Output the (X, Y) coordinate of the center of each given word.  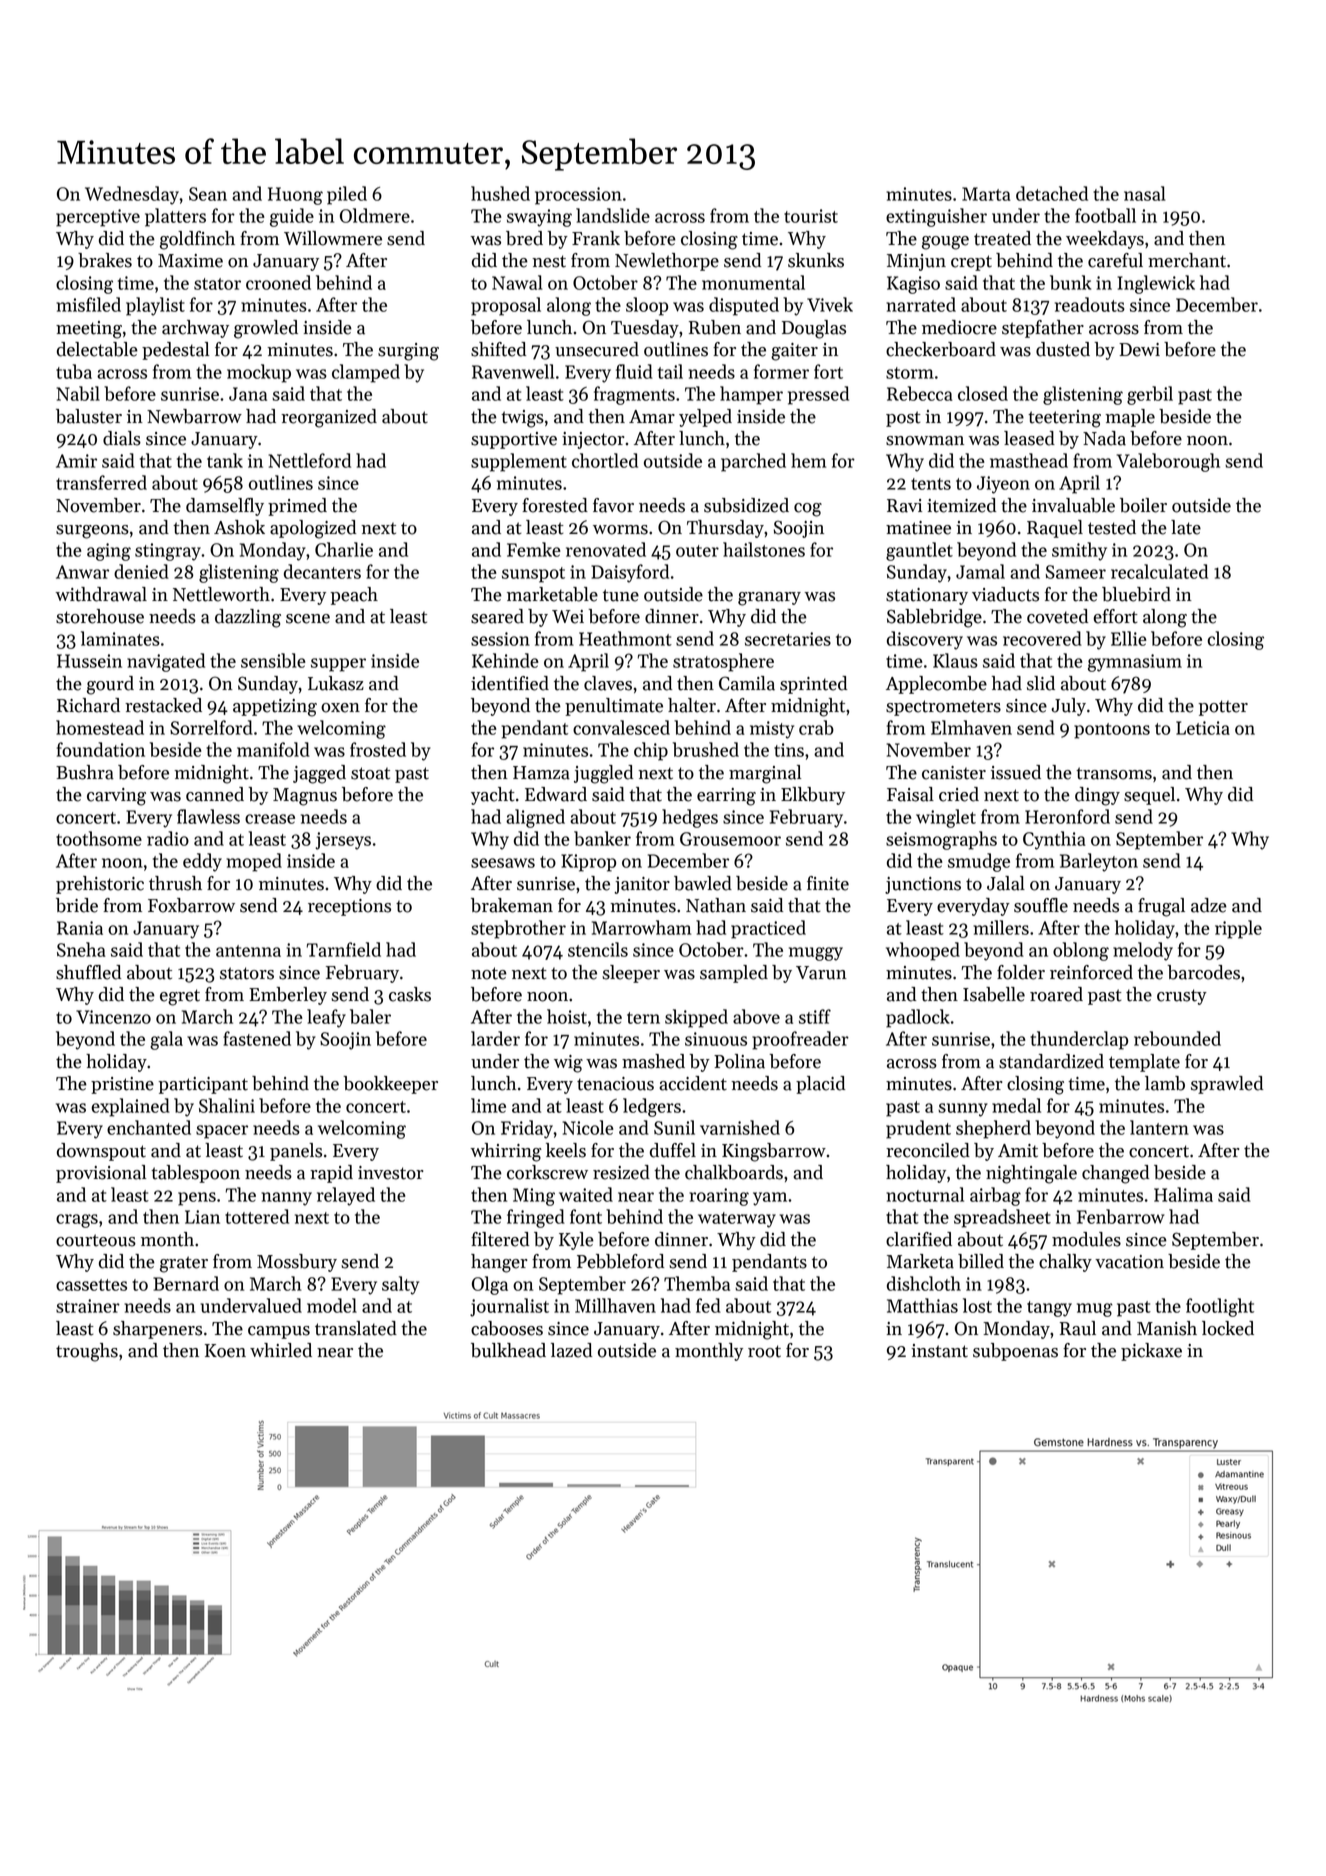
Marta (986, 194)
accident (693, 1083)
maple (1130, 418)
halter (692, 705)
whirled (281, 1350)
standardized (1051, 1061)
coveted (1057, 616)
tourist (811, 216)
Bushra (85, 772)
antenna (248, 951)
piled (347, 195)
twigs (522, 419)
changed (1115, 1174)
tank (225, 460)
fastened (257, 1038)
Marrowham (641, 927)
